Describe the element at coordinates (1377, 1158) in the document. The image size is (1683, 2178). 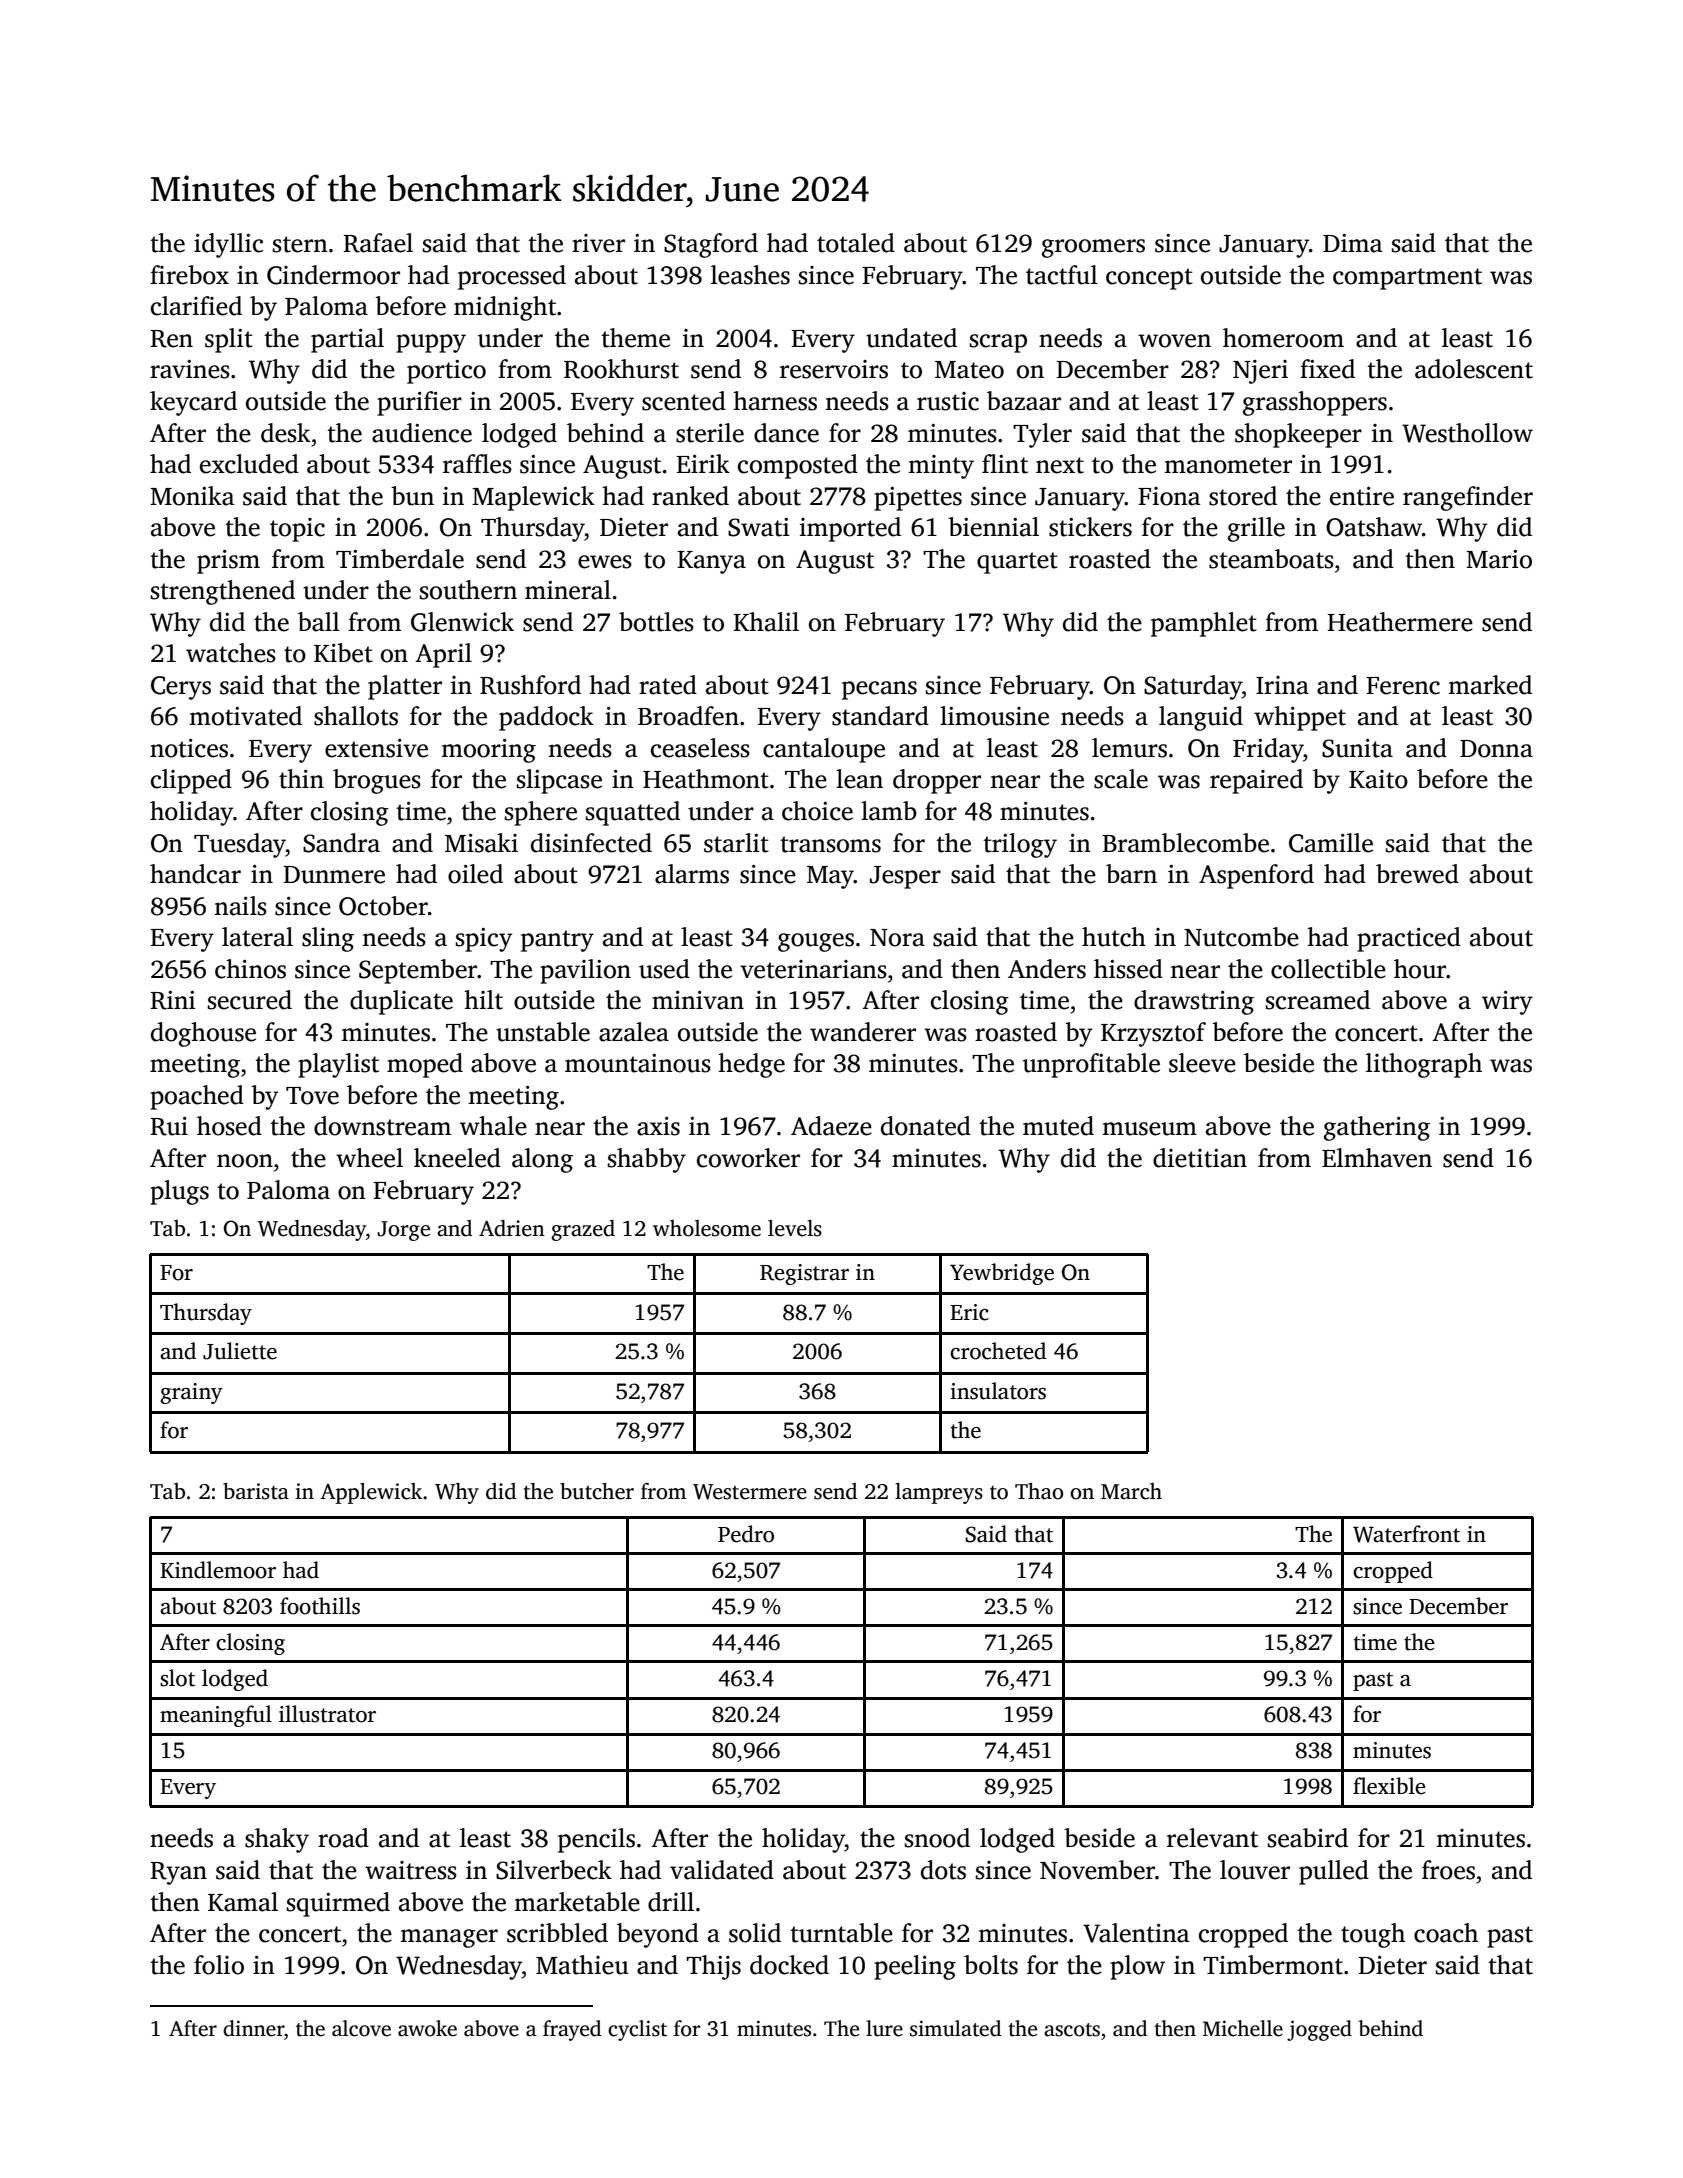
I see `Elmhaven` at that location.
